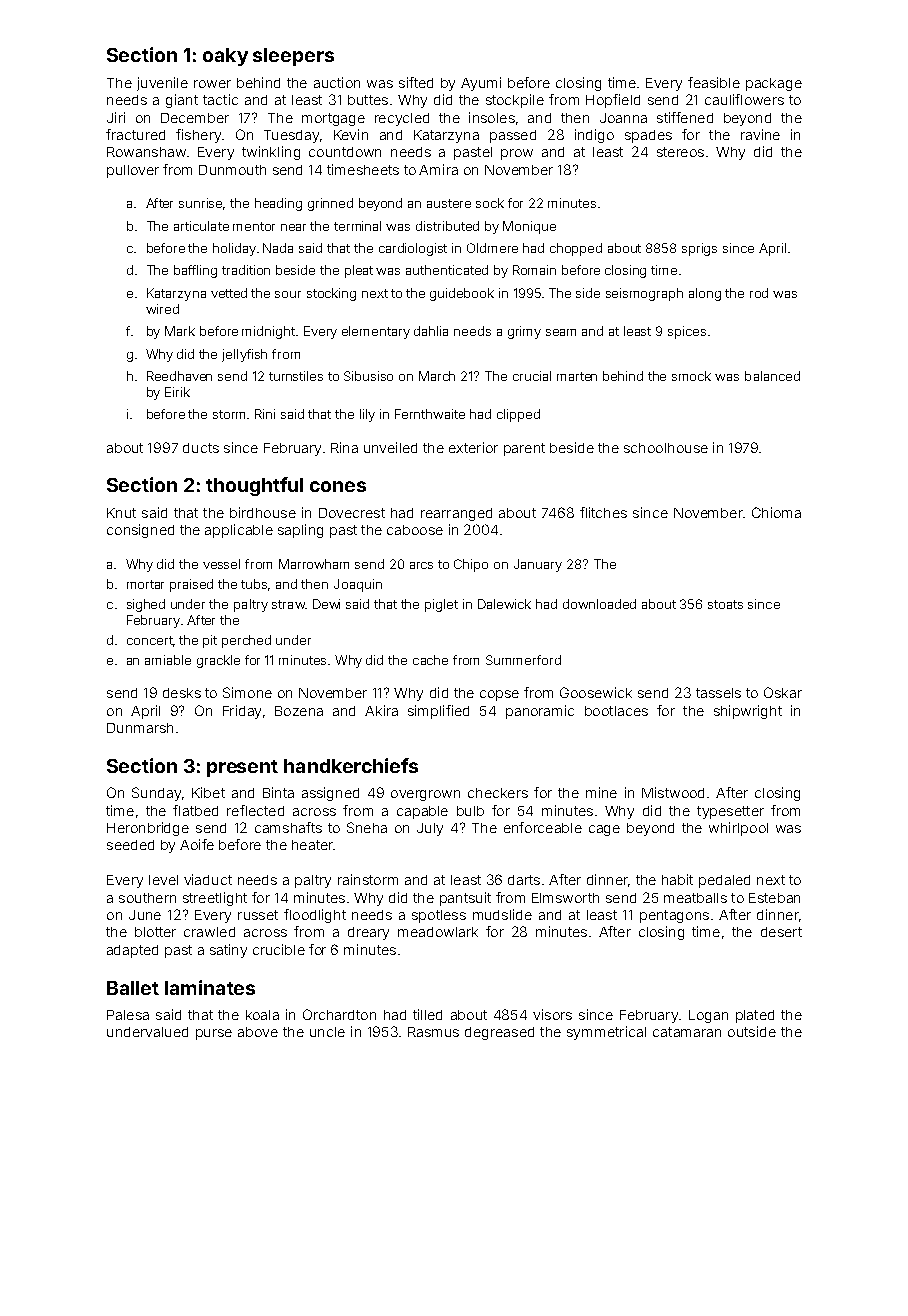 This image has width=908, height=1316. Describe the element at coordinates (603, 512) in the image. I see `flitches` at that location.
